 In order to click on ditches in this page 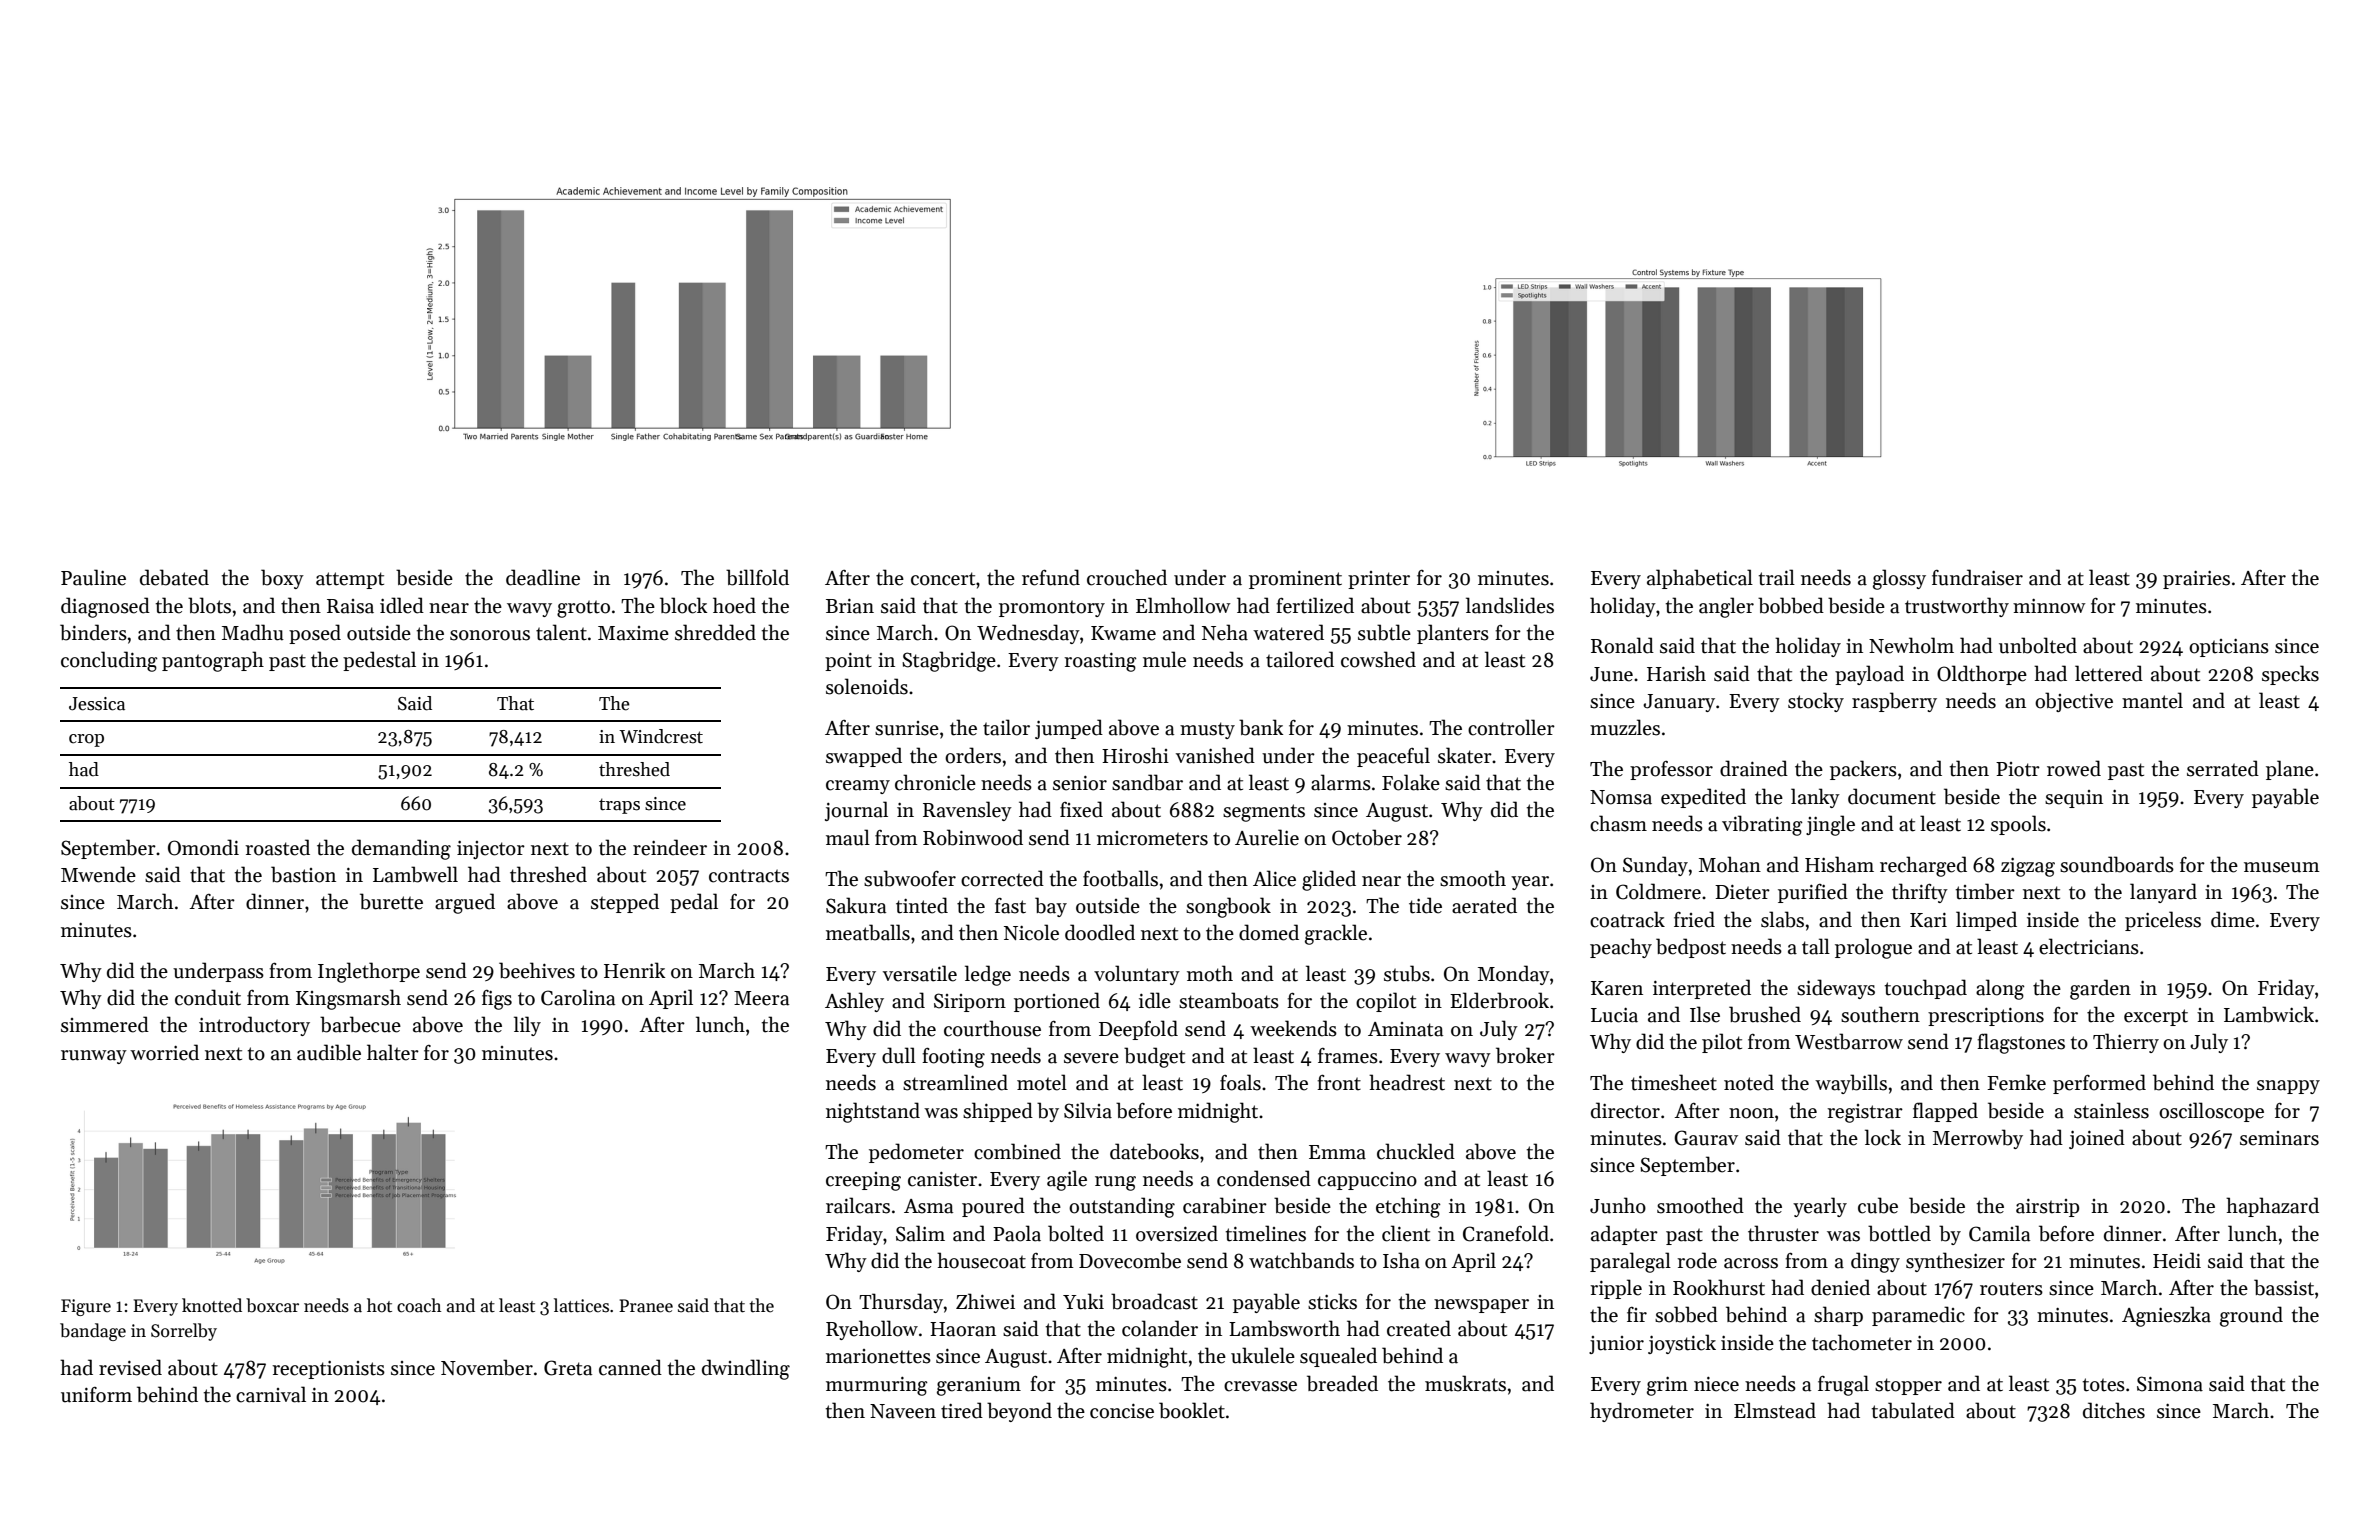, I will do `click(2114, 1410)`.
